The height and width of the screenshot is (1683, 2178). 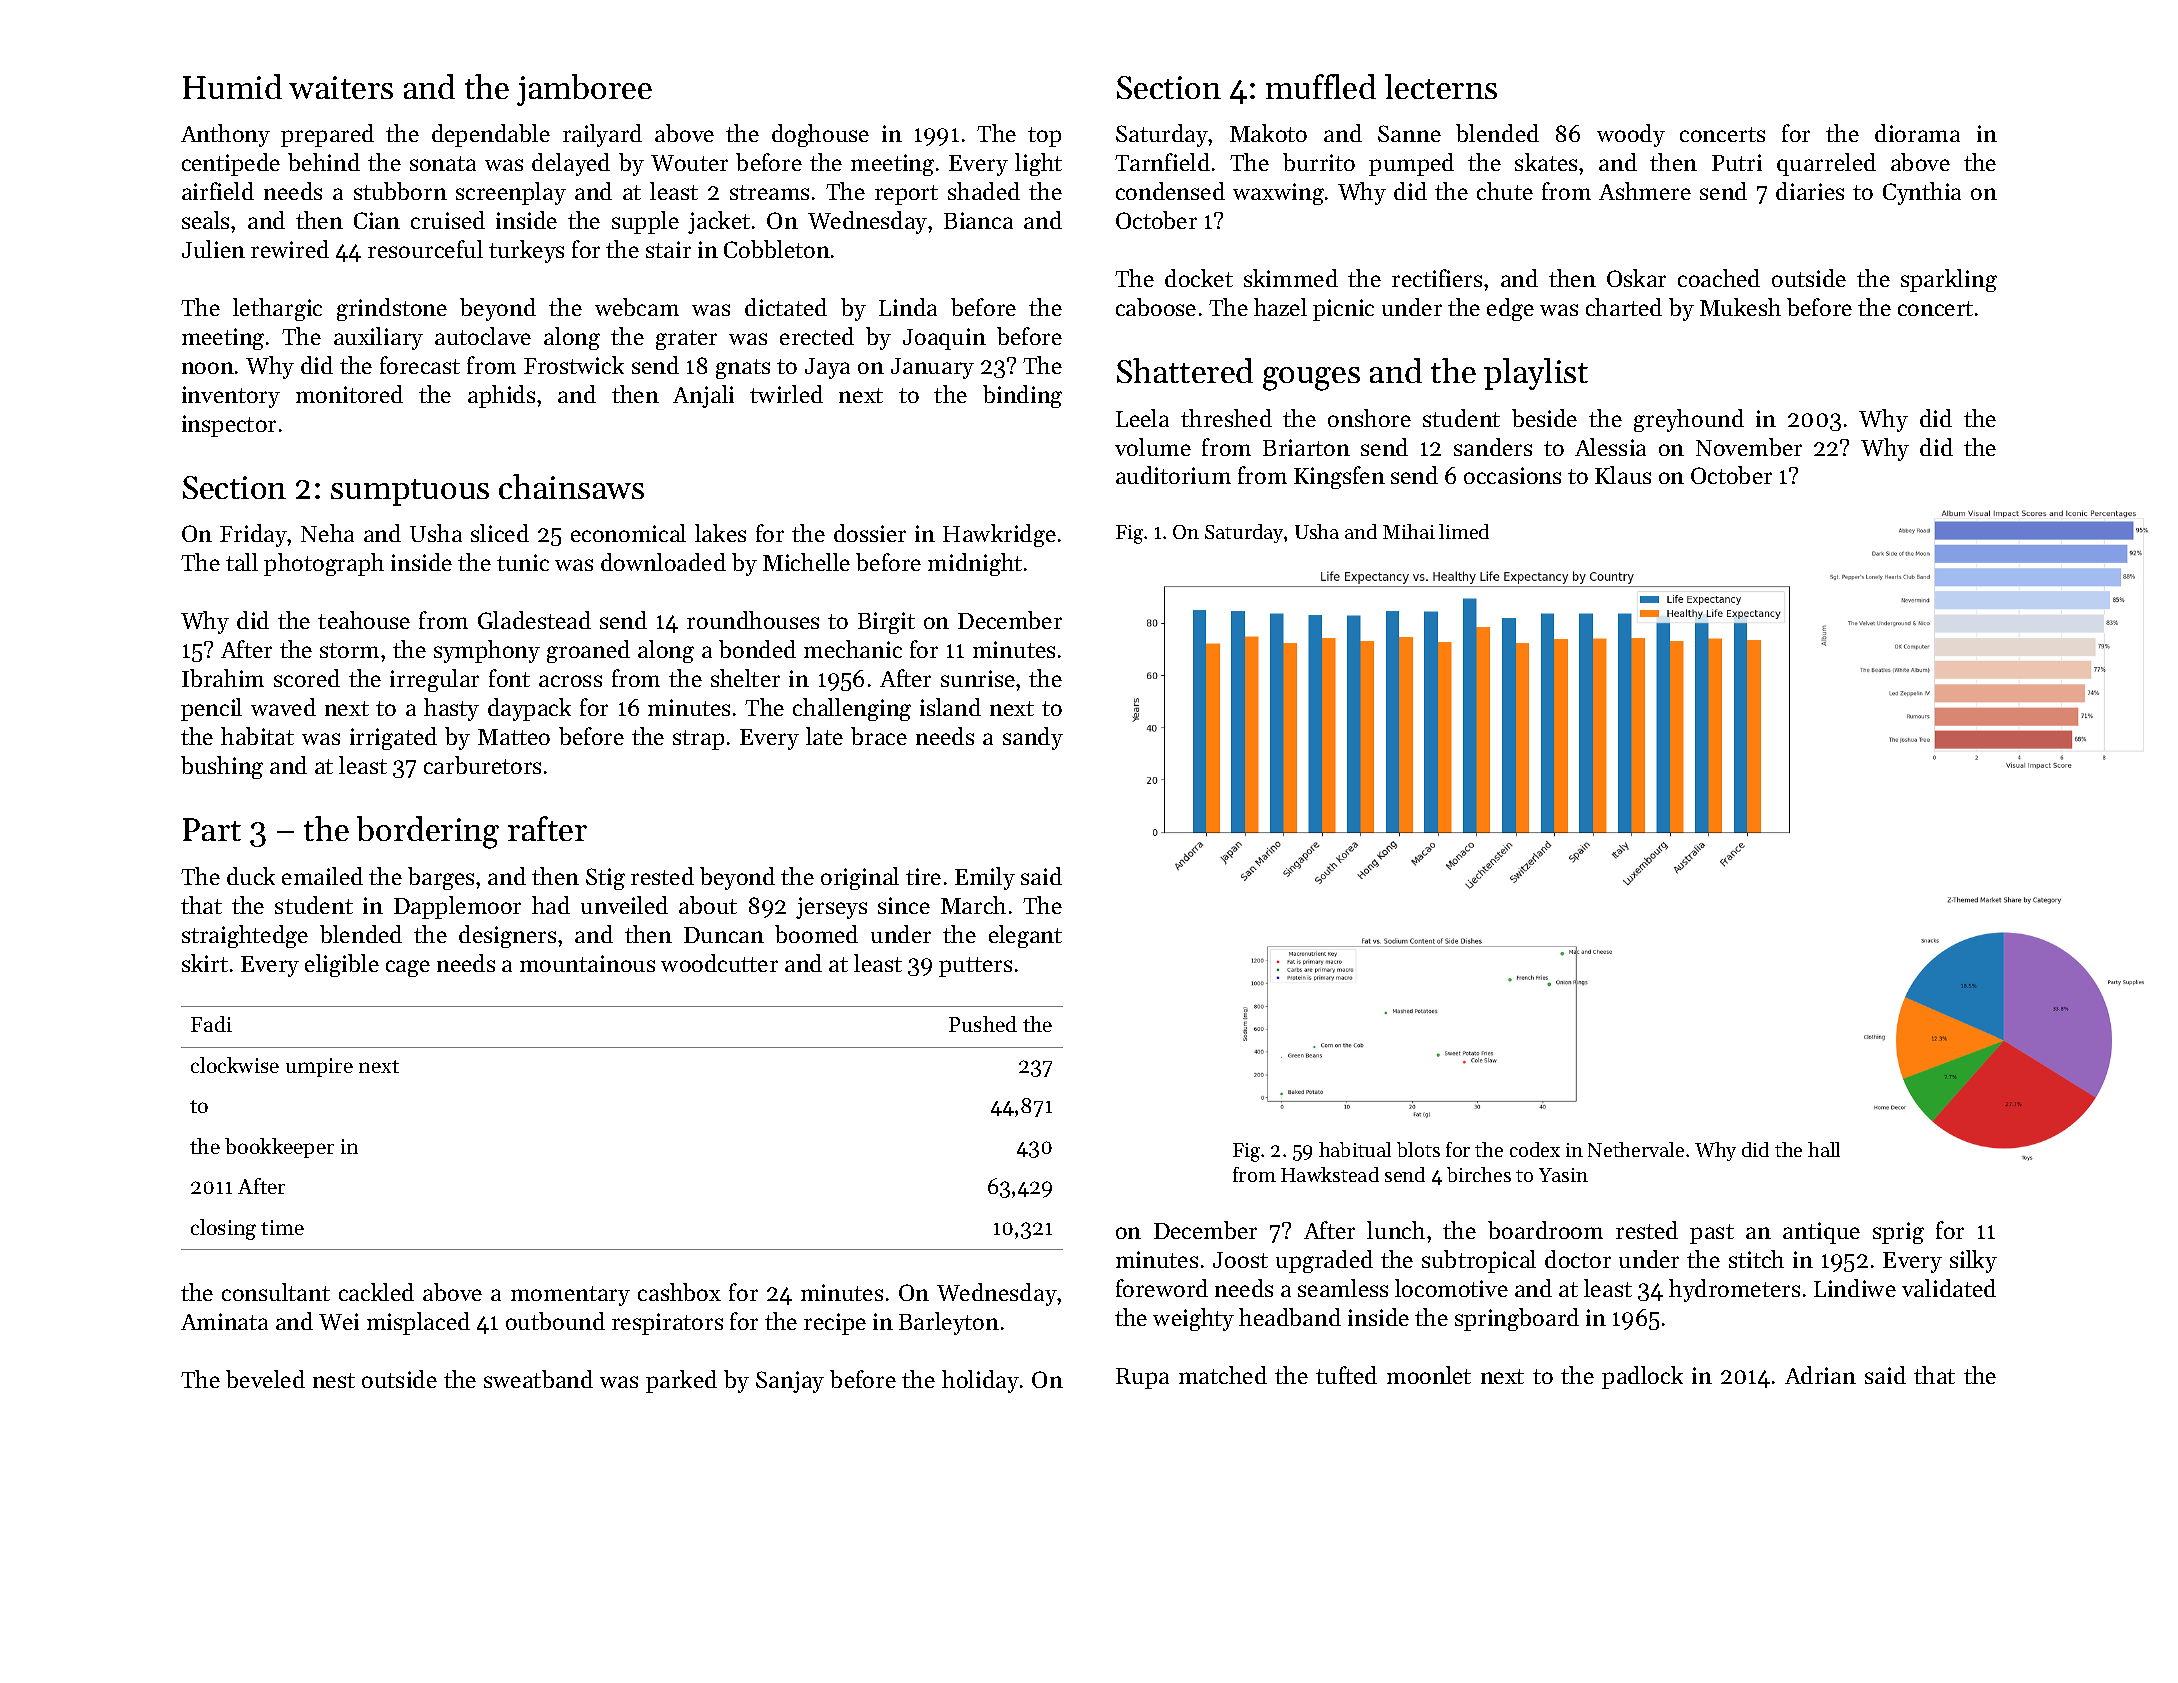 I want to click on occasions, so click(x=1512, y=475).
